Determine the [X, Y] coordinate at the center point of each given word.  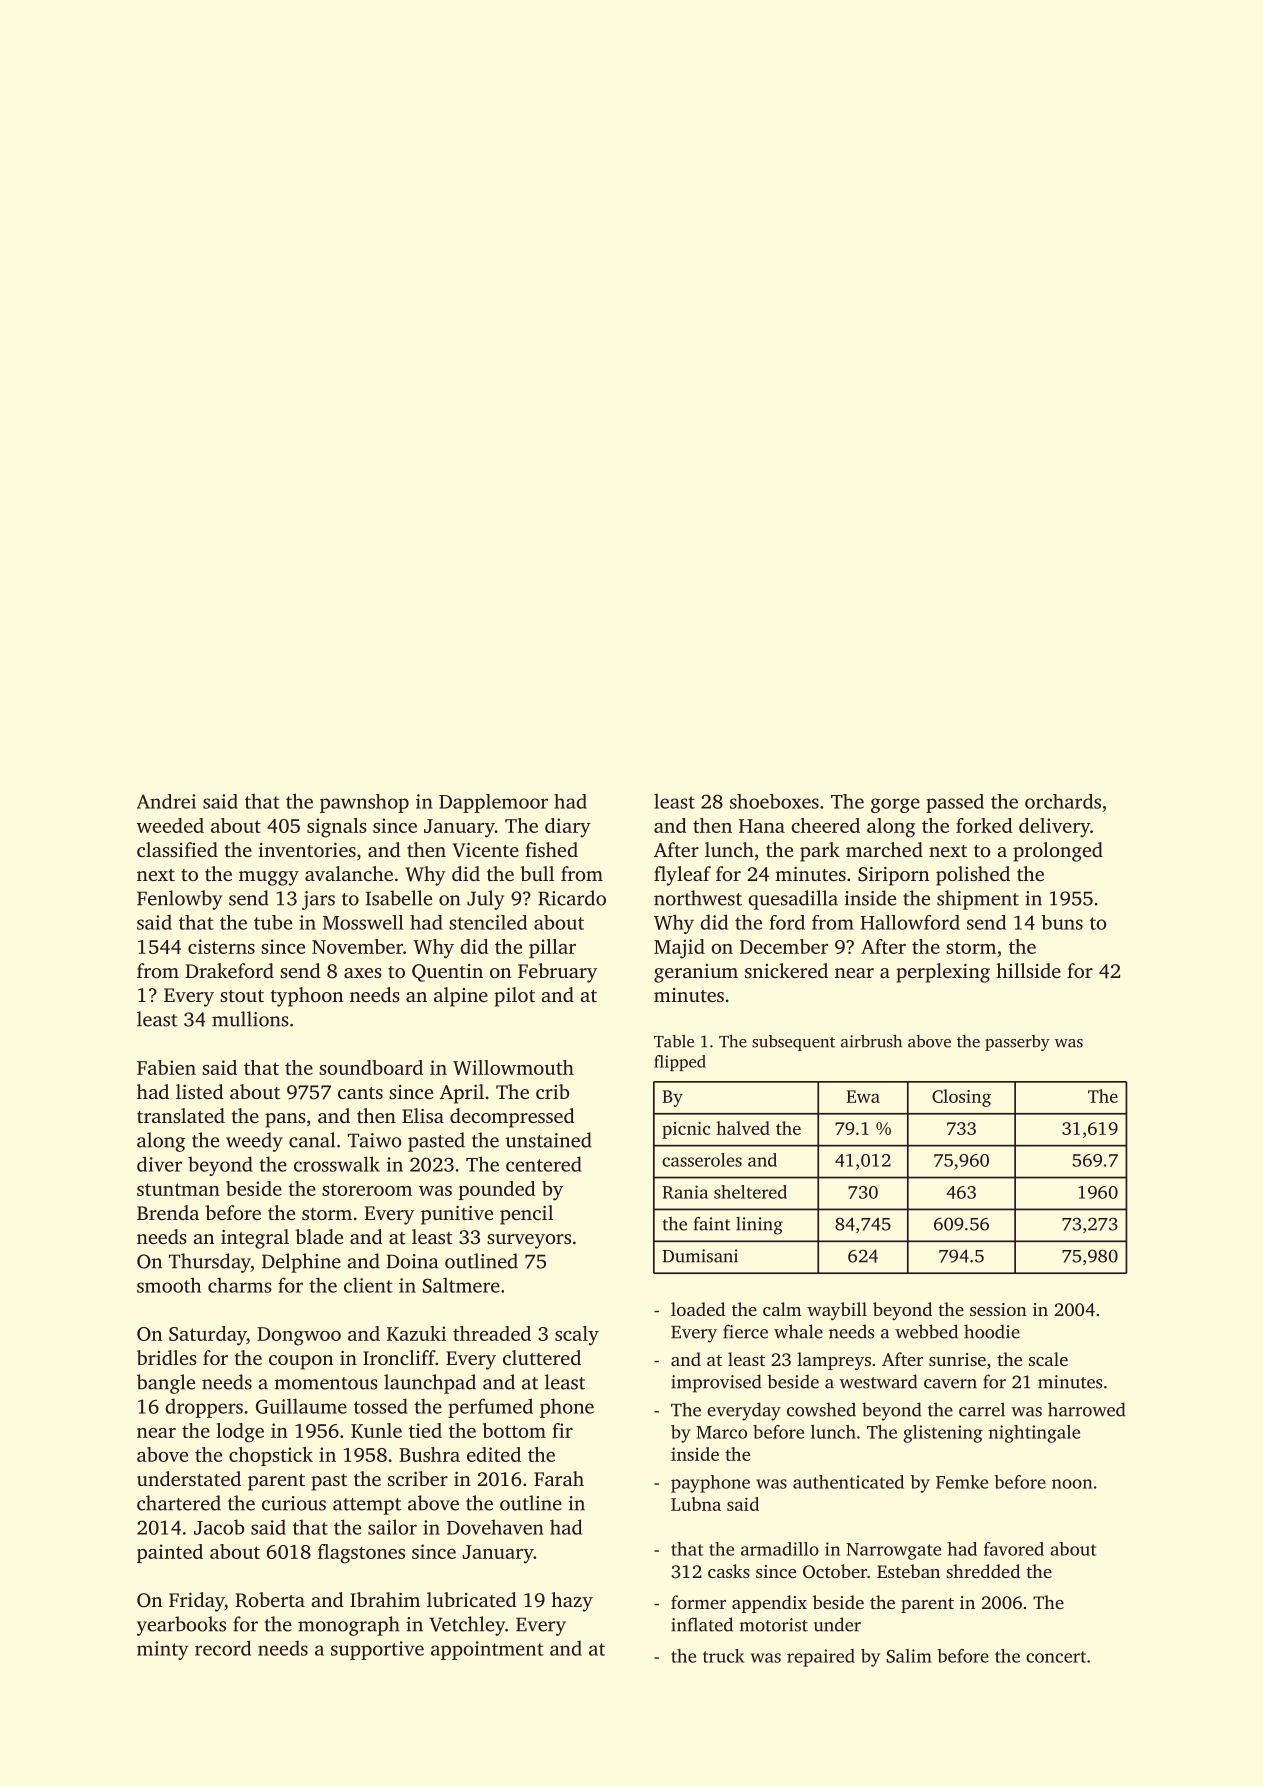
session [998, 1309]
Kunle [376, 1430]
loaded [698, 1309]
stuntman [178, 1189]
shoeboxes [774, 801]
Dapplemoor [493, 803]
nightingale [1034, 1434]
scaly [577, 1336]
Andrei [166, 801]
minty [163, 1650]
